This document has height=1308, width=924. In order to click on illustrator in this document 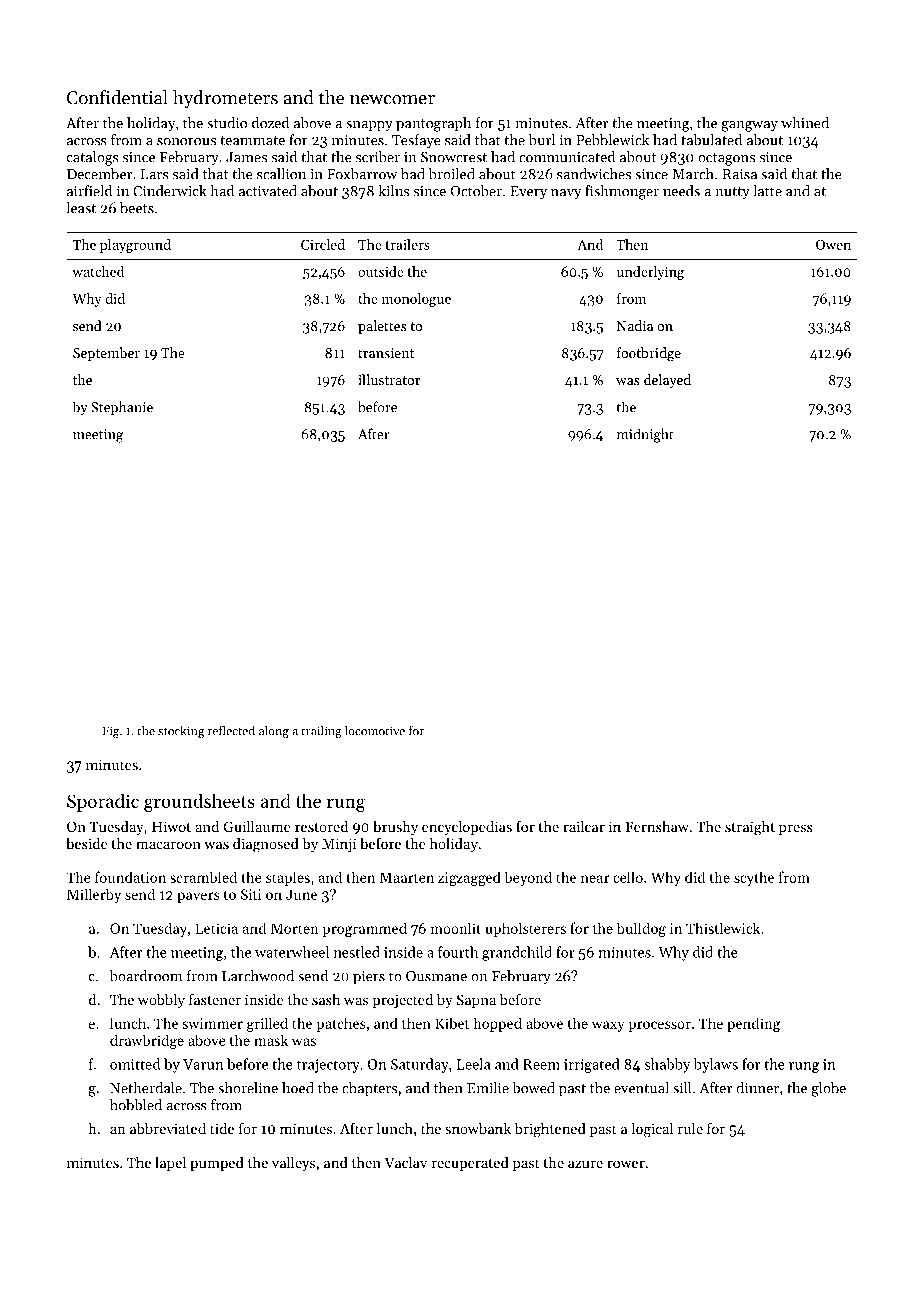, I will do `click(389, 379)`.
